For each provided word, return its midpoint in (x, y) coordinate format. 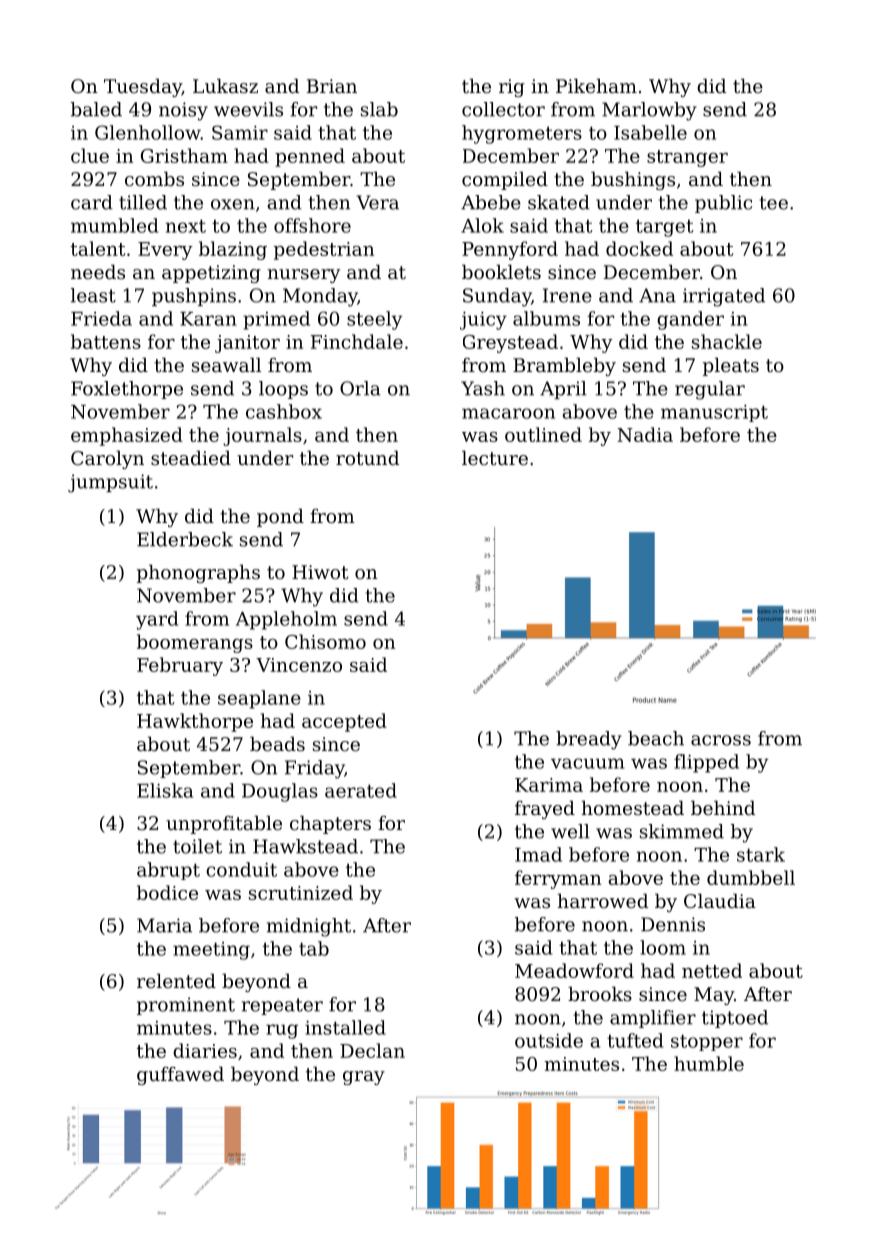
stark (761, 854)
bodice (167, 892)
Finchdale (357, 341)
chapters (330, 824)
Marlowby (649, 111)
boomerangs (195, 643)
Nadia (645, 434)
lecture (495, 457)
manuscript (714, 413)
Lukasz (225, 85)
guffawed (180, 1075)
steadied (191, 457)
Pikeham (596, 85)
